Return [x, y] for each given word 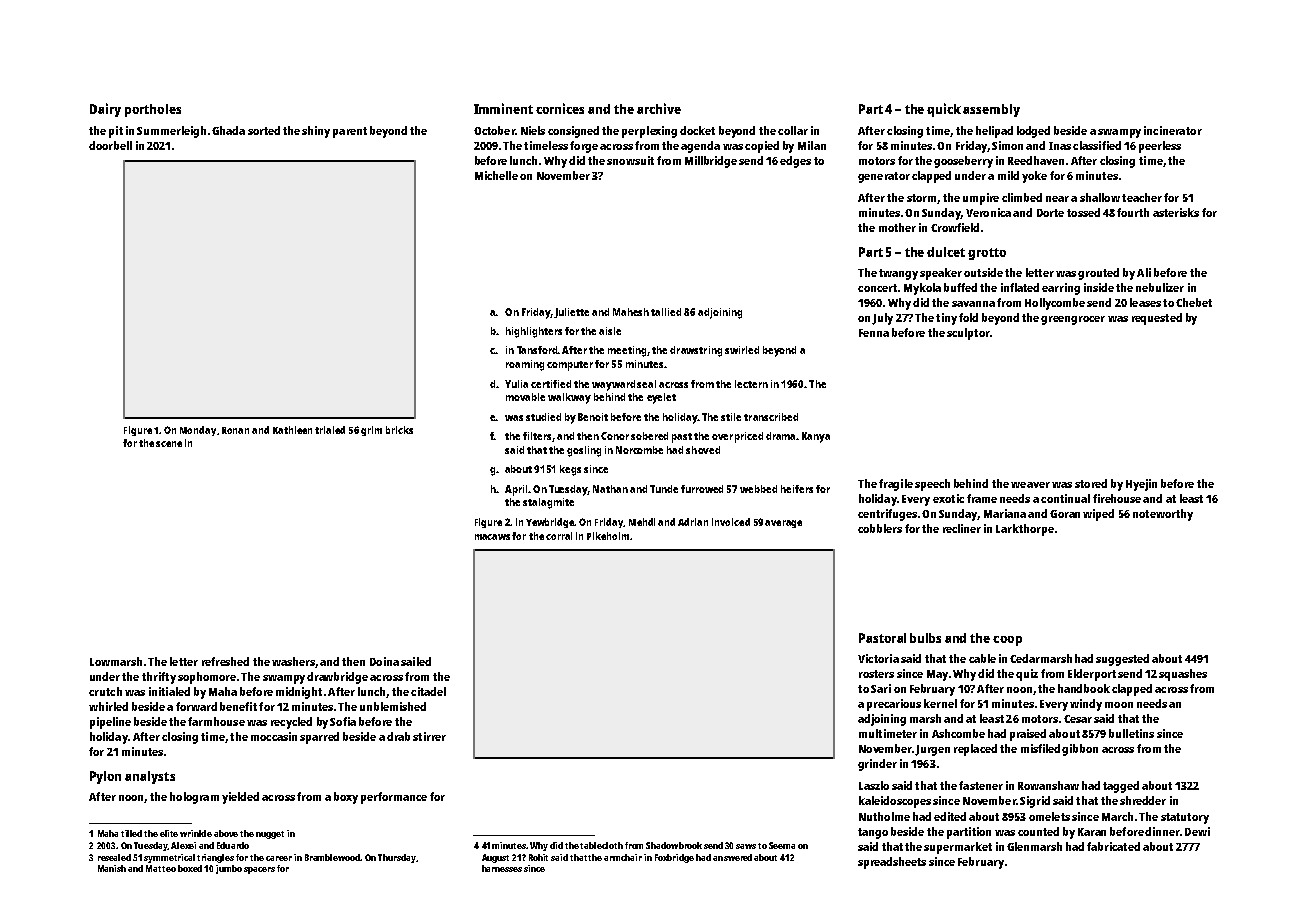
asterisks [1176, 212]
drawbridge [337, 678]
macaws [492, 537]
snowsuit [630, 160]
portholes [153, 110]
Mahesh [631, 312]
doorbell [110, 145]
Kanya [816, 437]
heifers [797, 489]
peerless [1160, 147]
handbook [1084, 688]
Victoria [878, 658]
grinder [877, 765]
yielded [240, 798]
